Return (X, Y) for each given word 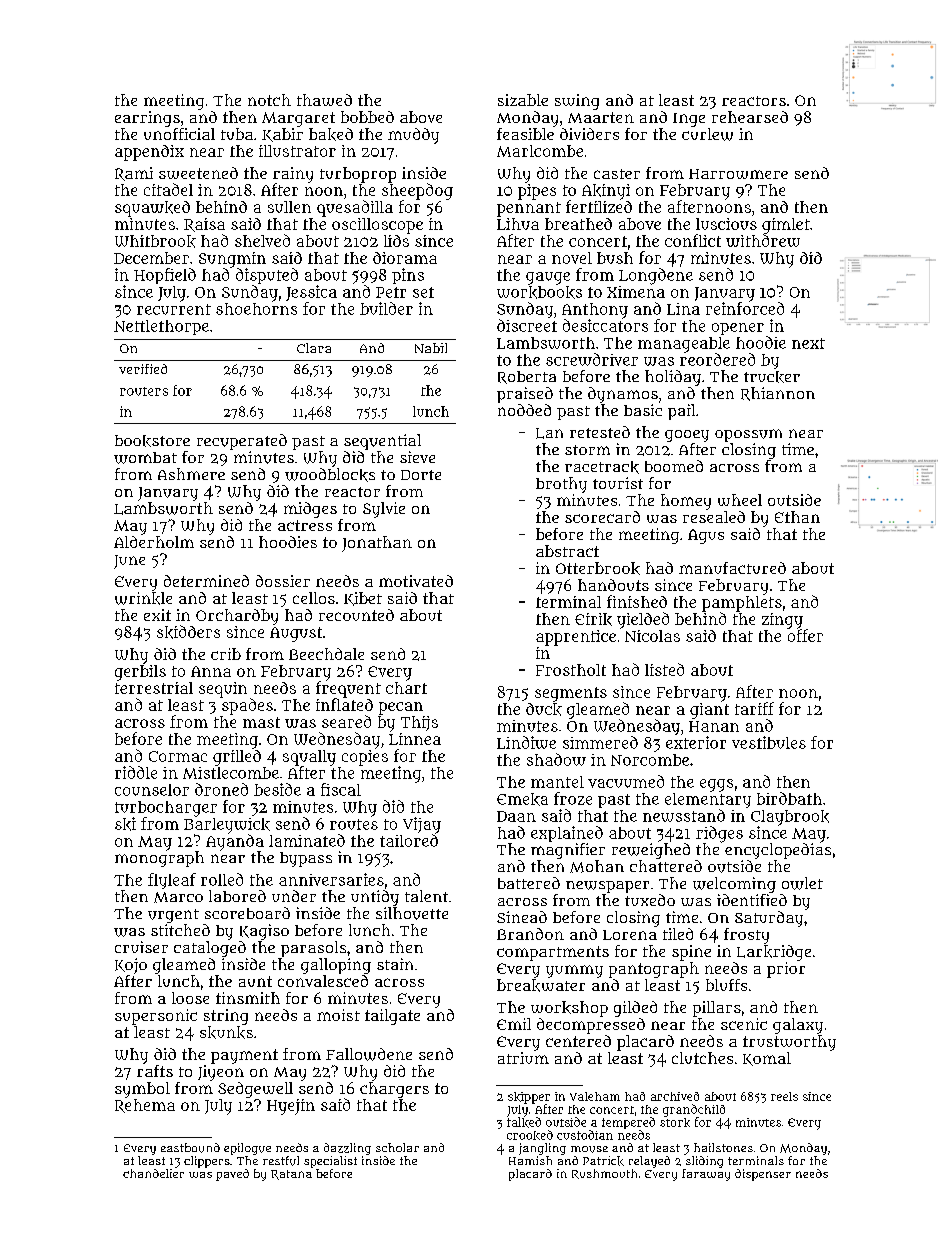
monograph (159, 859)
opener (738, 329)
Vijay (422, 825)
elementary (708, 800)
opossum (748, 435)
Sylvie (384, 510)
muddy (413, 136)
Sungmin (232, 260)
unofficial (179, 134)
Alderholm (154, 542)
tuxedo (650, 900)
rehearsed (750, 117)
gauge (548, 278)
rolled (222, 879)
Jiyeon (221, 1073)
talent (426, 896)
